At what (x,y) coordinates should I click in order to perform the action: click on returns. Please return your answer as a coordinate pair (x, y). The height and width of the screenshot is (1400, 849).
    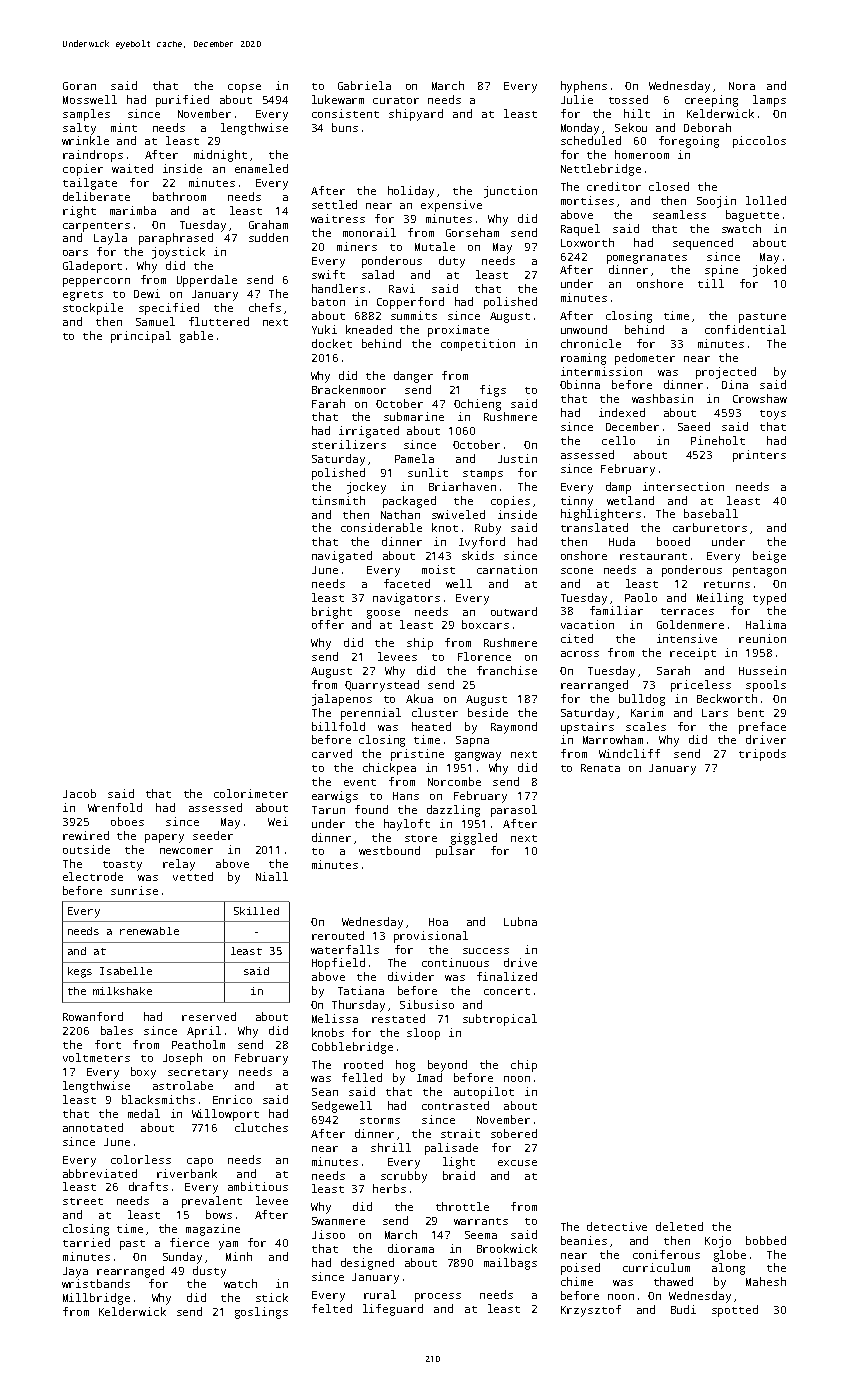
    Looking at the image, I should click on (727, 584).
